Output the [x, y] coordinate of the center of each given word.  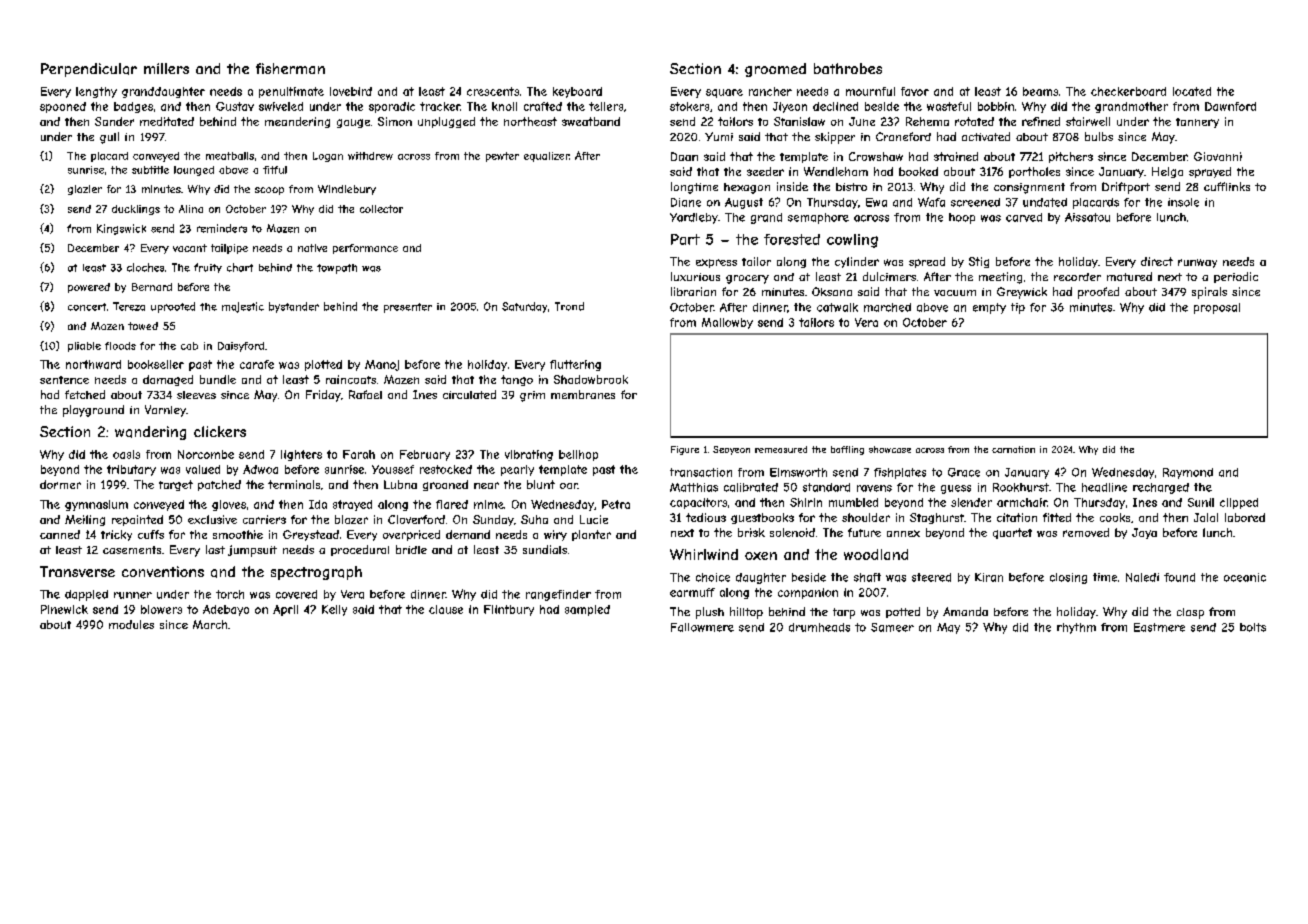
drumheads [819, 627]
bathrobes [848, 68]
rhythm [1076, 628]
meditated [167, 121]
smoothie [238, 534]
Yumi [719, 136]
